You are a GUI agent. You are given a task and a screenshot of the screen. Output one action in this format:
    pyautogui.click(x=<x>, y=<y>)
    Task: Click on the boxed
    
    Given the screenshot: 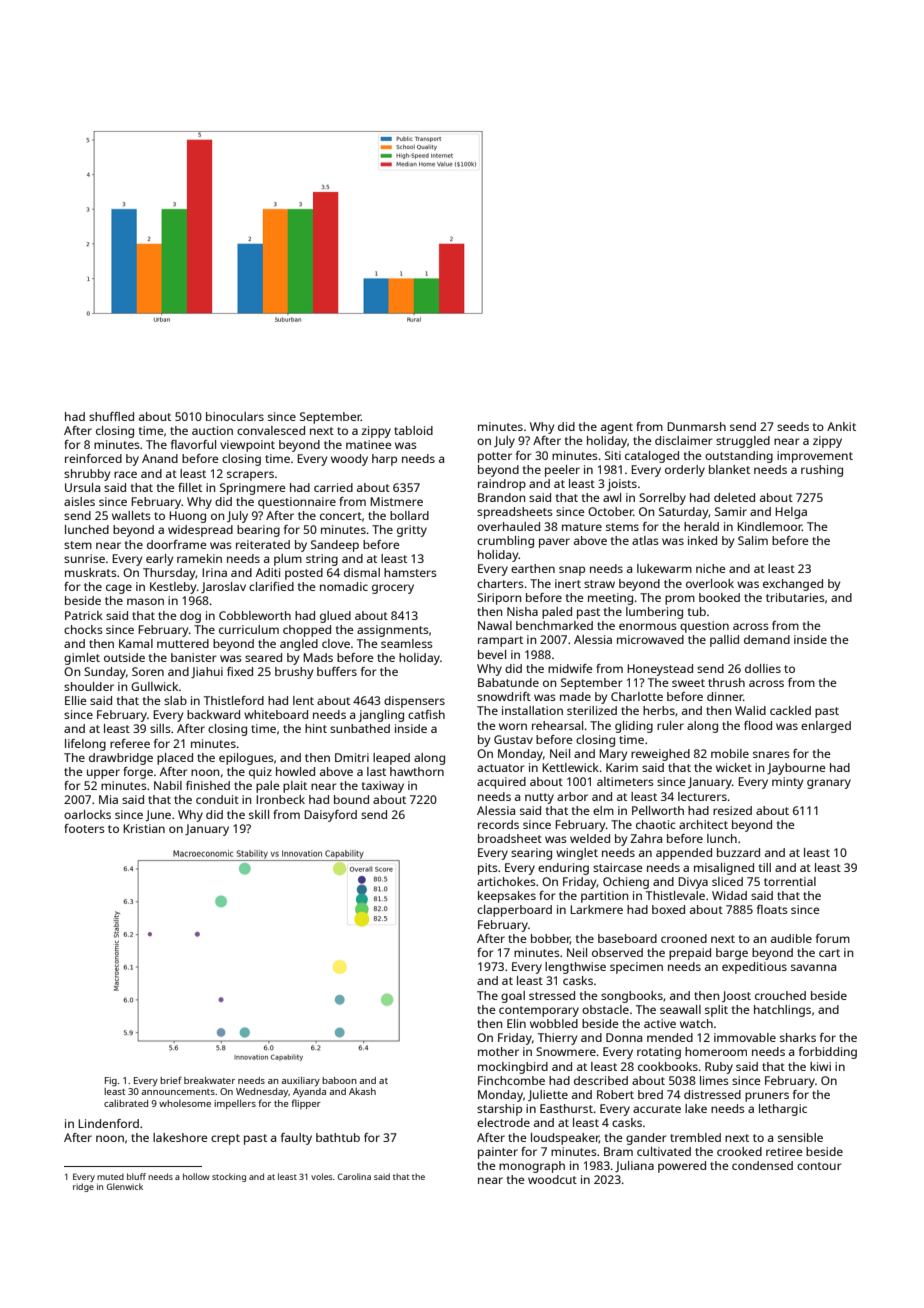 What is the action you would take?
    pyautogui.click(x=668, y=909)
